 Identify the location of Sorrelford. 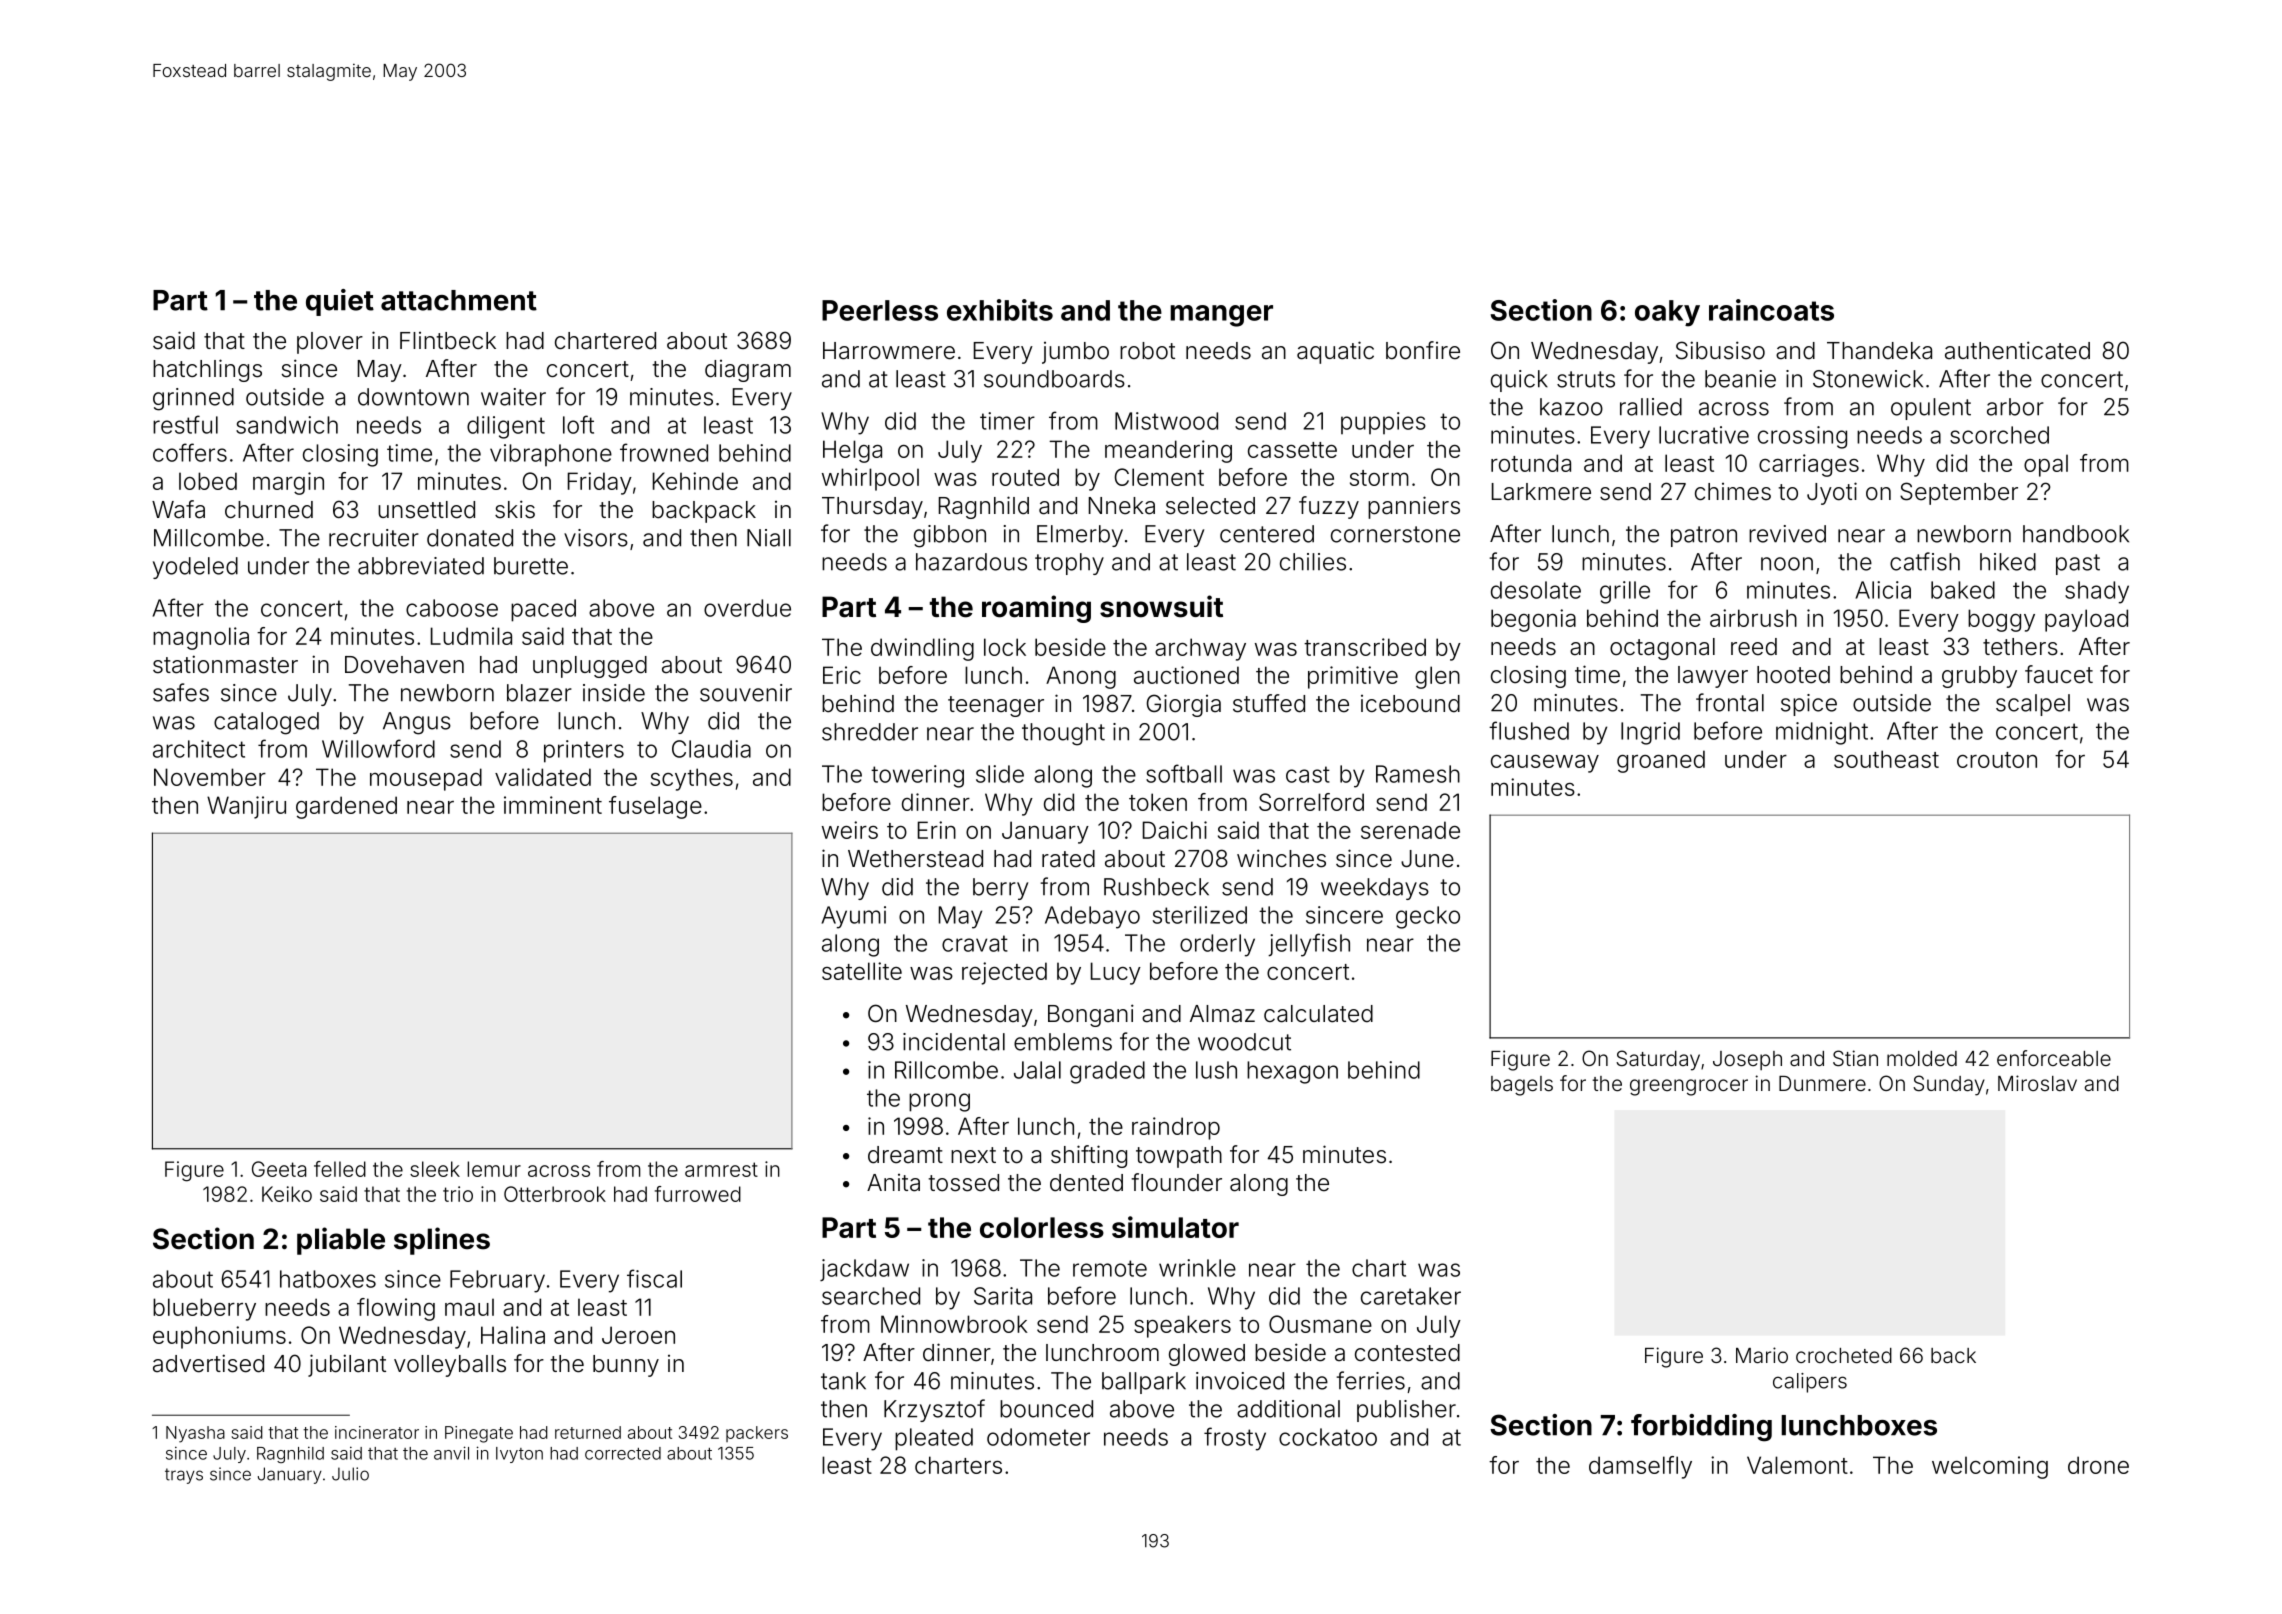
(1311, 802).
